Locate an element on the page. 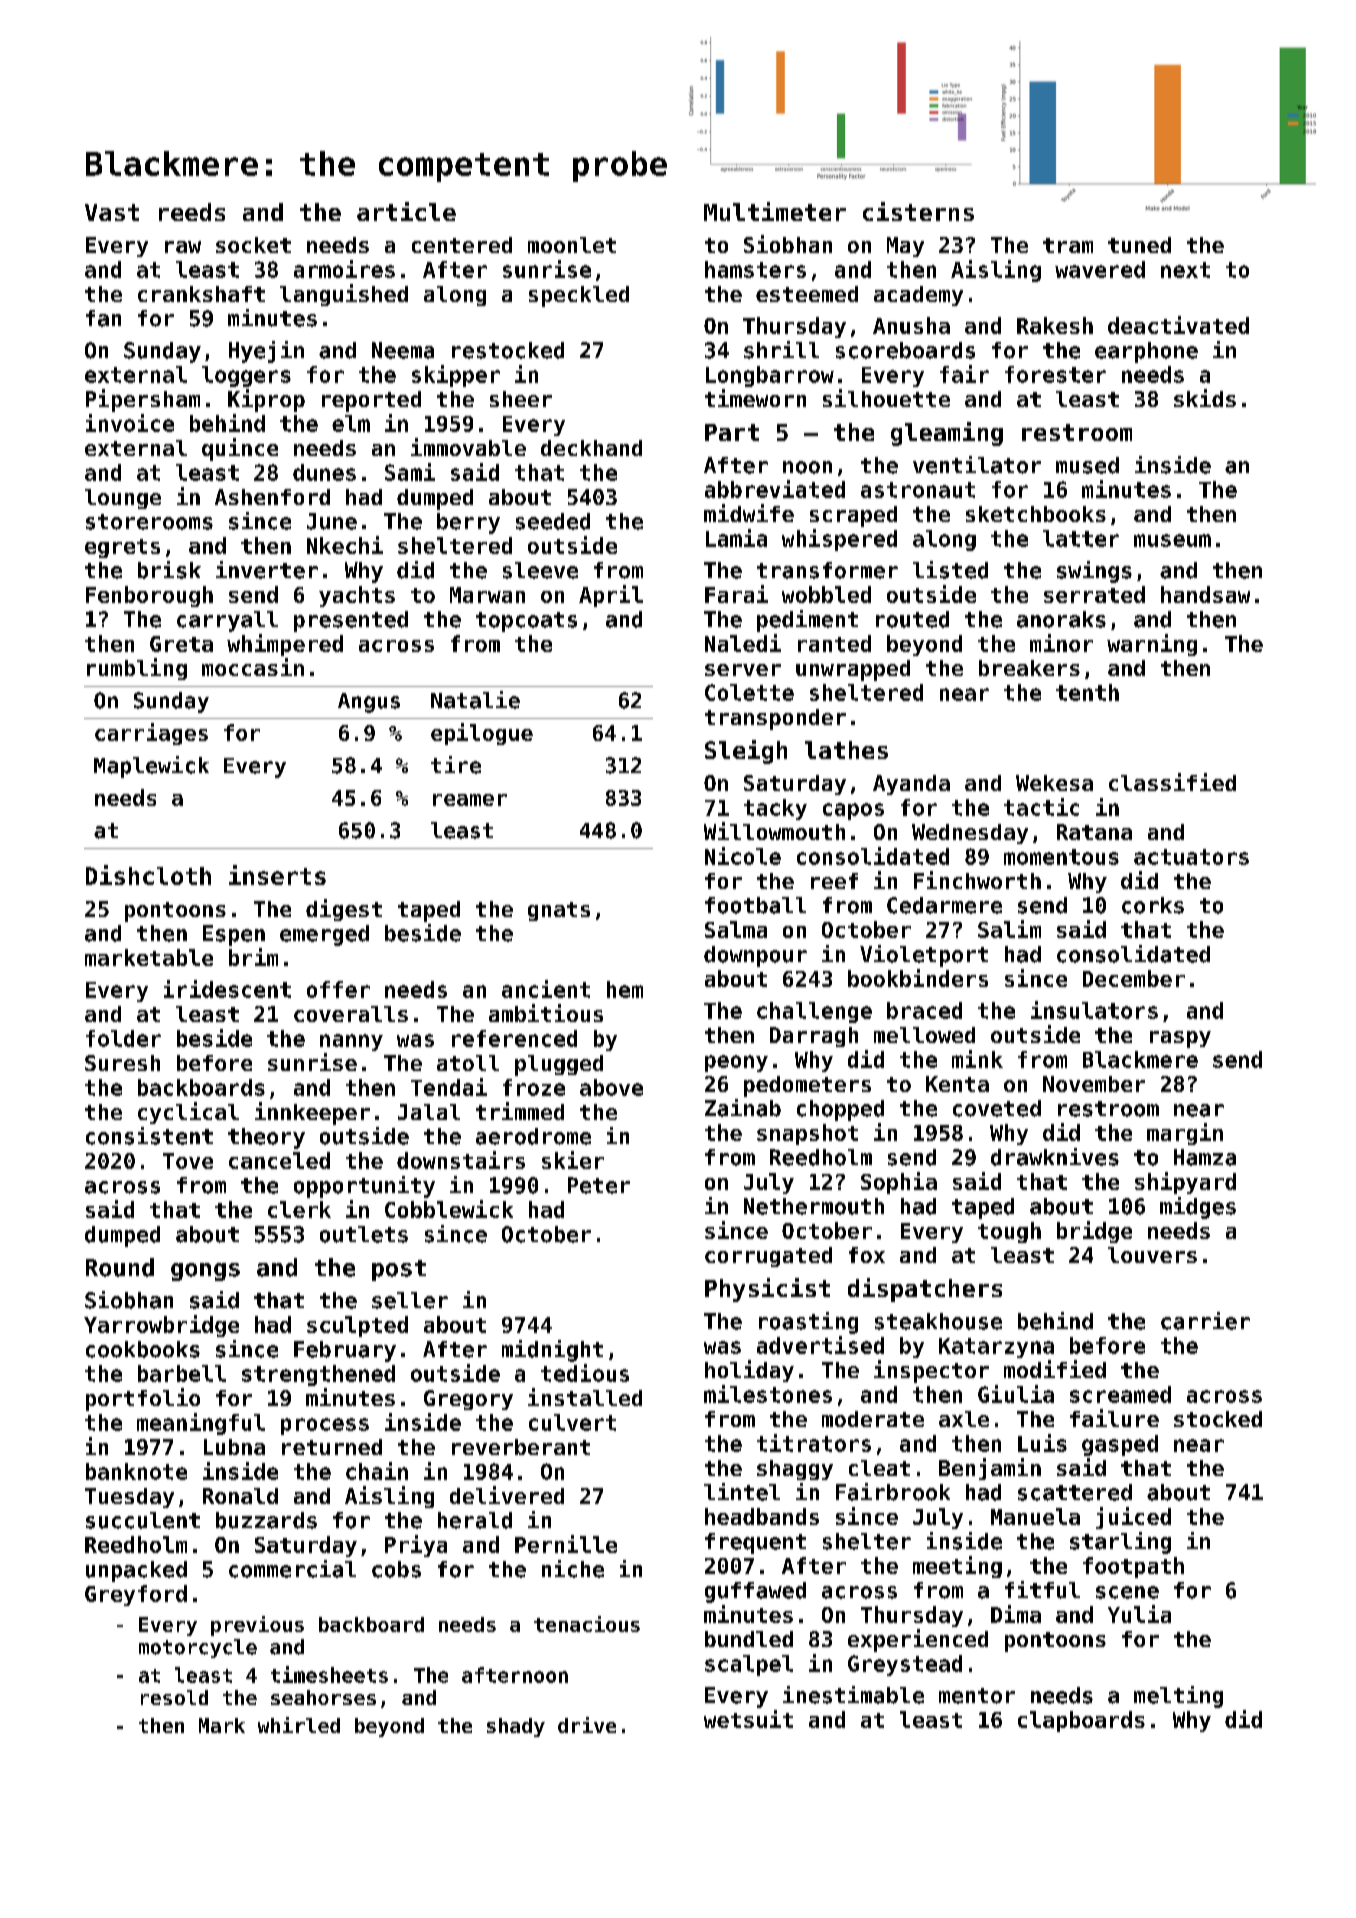 The image size is (1356, 1918). gnats is located at coordinates (559, 911).
